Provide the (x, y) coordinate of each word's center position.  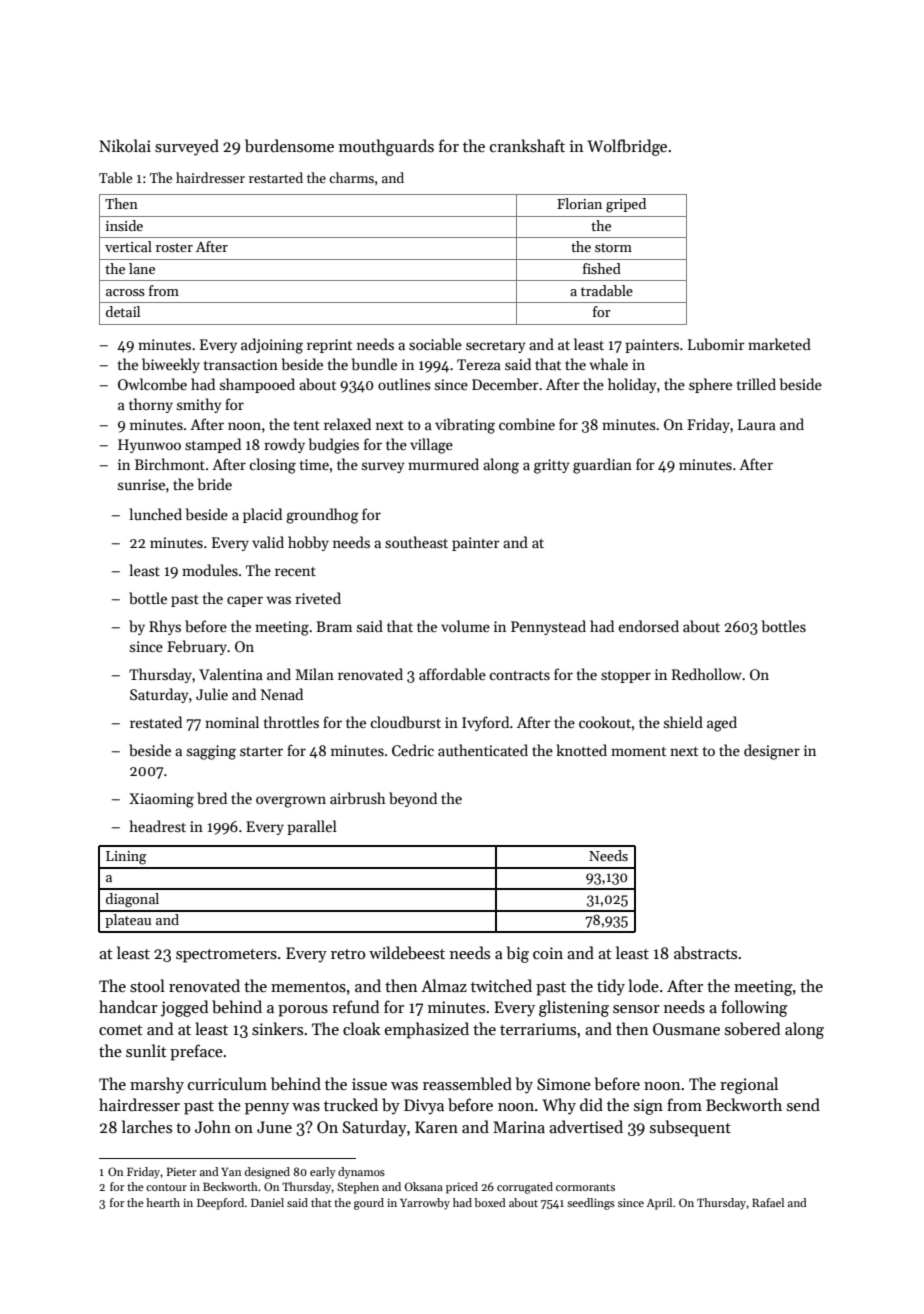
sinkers (277, 1029)
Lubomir (716, 344)
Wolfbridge (627, 147)
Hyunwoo (149, 446)
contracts (519, 675)
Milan (315, 674)
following (754, 1008)
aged (722, 724)
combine (527, 424)
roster (174, 247)
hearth (163, 1202)
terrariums (538, 1029)
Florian (579, 203)
